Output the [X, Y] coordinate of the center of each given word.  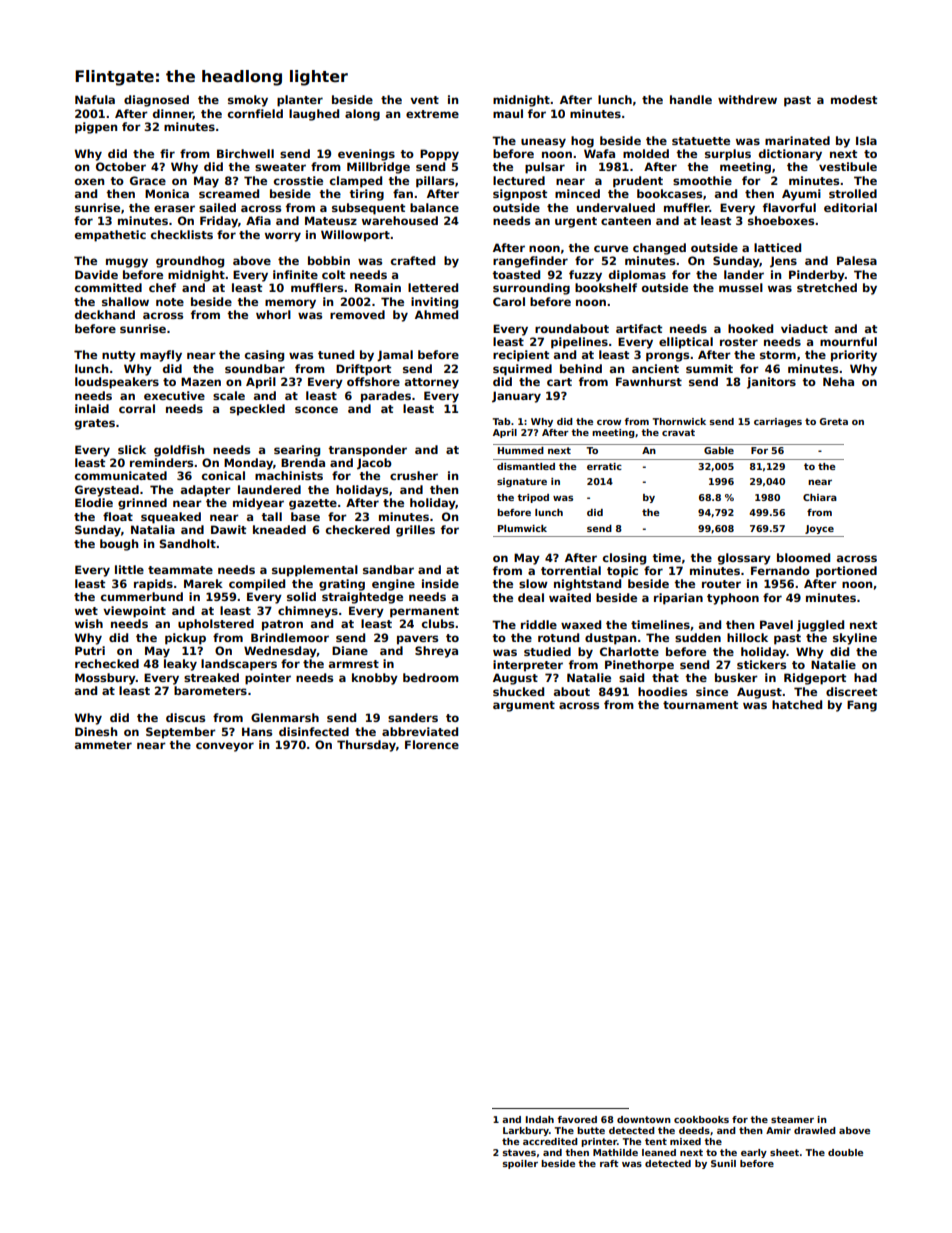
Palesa [857, 260]
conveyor [225, 747]
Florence [432, 744]
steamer [792, 1119]
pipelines [579, 343]
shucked [518, 691]
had [865, 677]
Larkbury [526, 1131]
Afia [258, 220]
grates [95, 424]
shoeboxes [781, 220]
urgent [576, 222]
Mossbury [105, 679]
